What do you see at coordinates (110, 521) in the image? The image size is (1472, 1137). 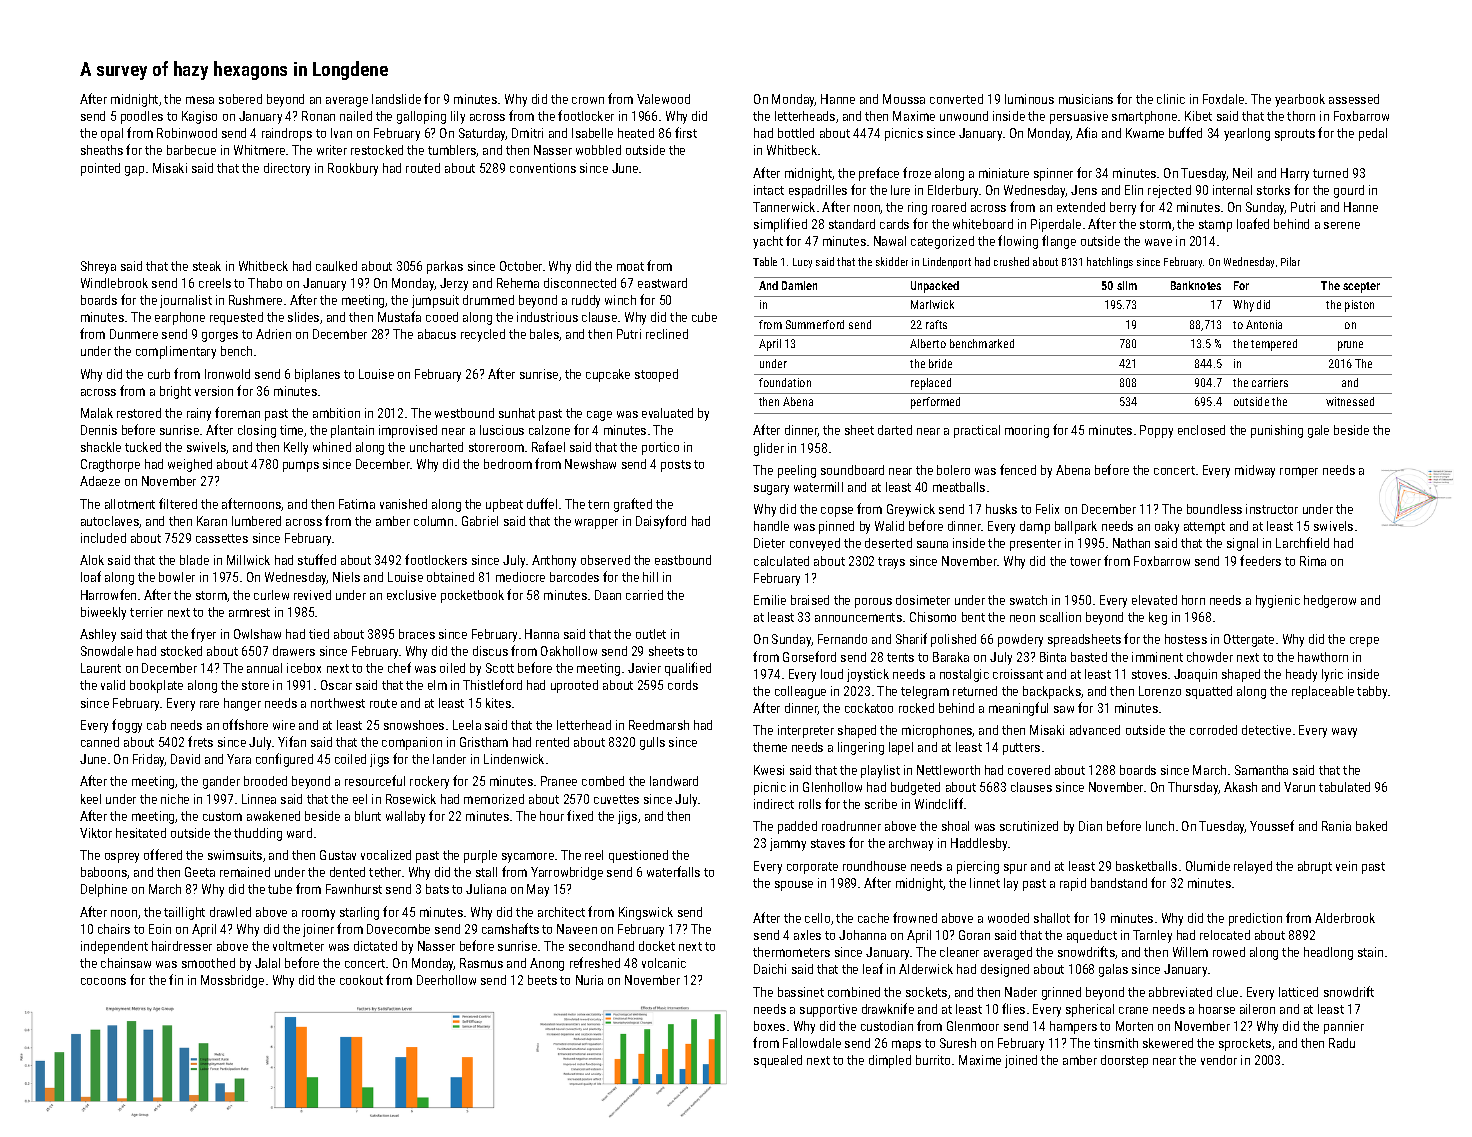 I see `autoclaves` at bounding box center [110, 521].
